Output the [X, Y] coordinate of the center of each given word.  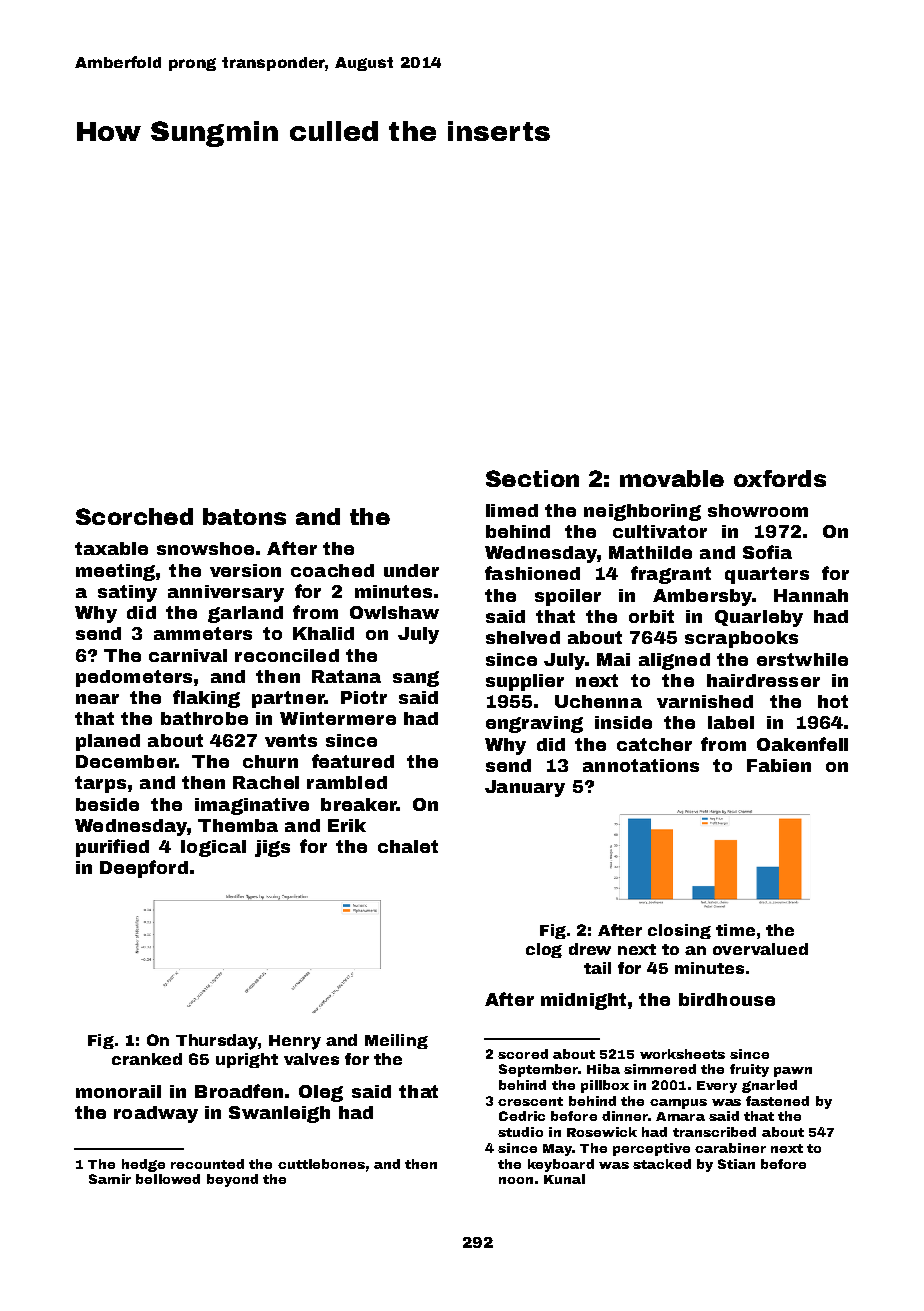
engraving [534, 724]
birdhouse [727, 999]
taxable [111, 548]
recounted [207, 1164]
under [411, 570]
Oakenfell [802, 744]
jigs [272, 848]
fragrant [671, 575]
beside [107, 804]
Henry [295, 1042]
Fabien [779, 765]
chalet [408, 846]
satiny [127, 593]
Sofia [767, 552]
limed [512, 510]
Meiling [396, 1041]
